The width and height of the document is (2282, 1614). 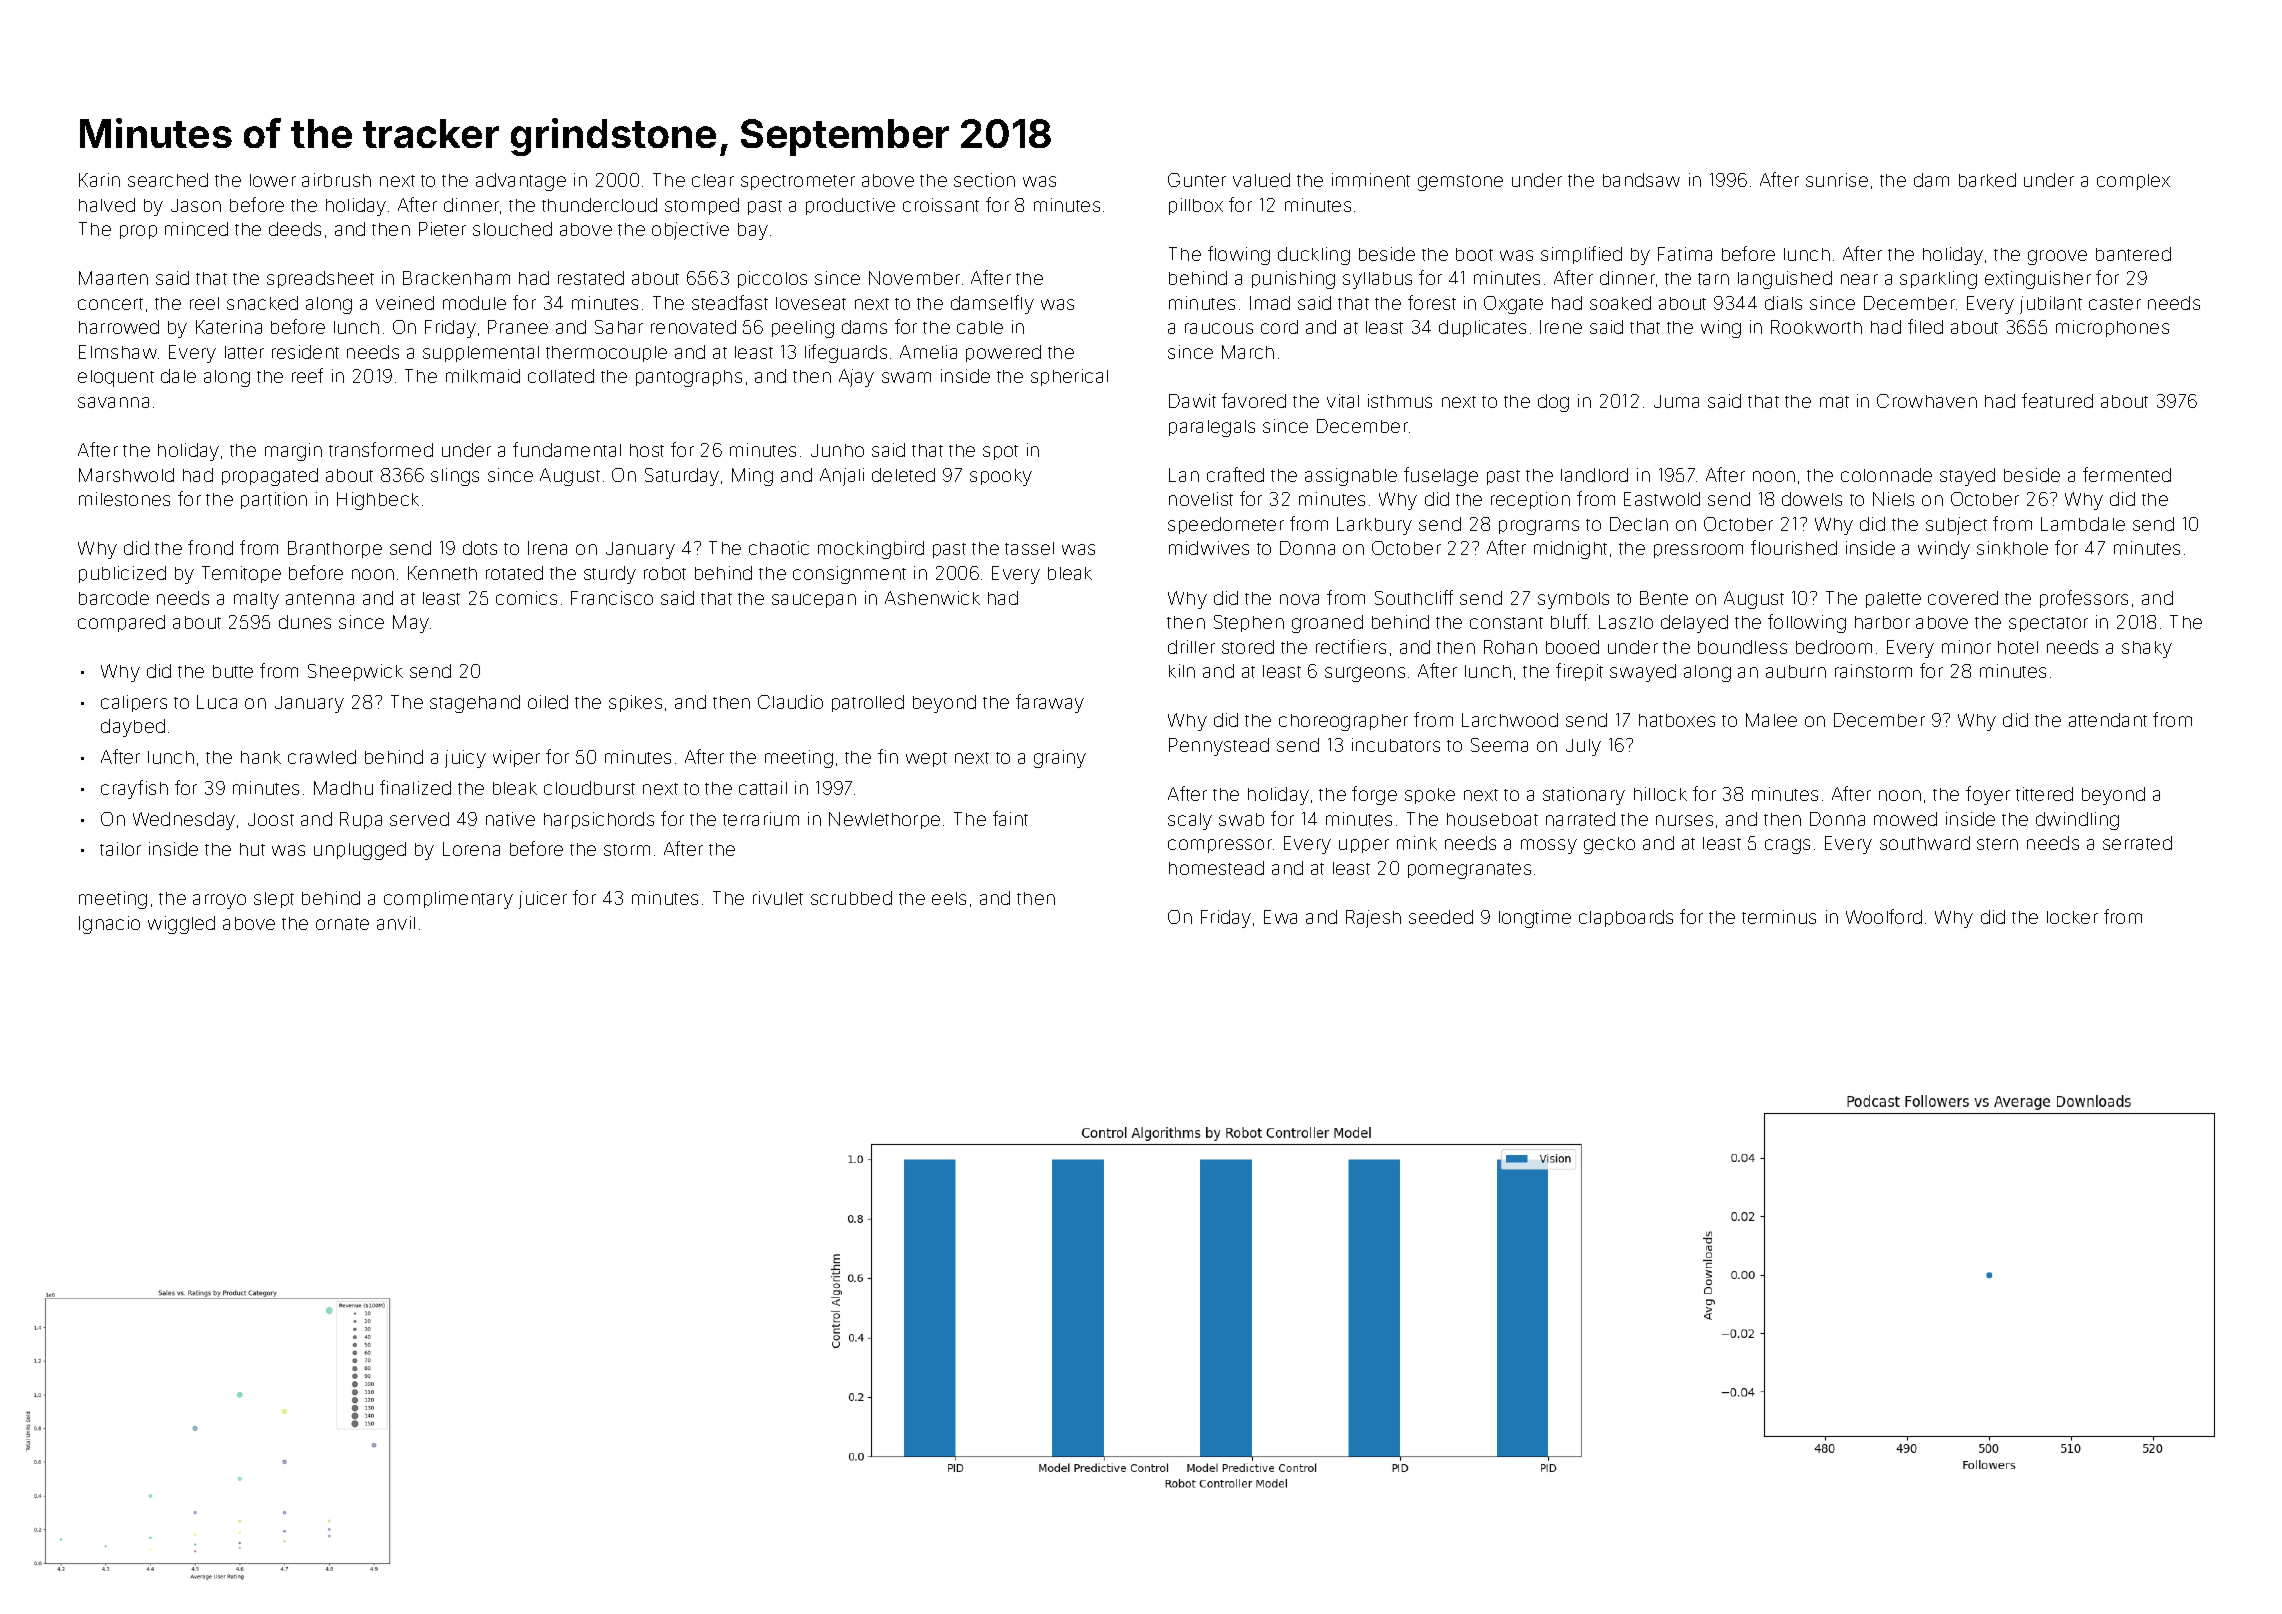 What do you see at coordinates (181, 925) in the document?
I see `wiggled` at bounding box center [181, 925].
